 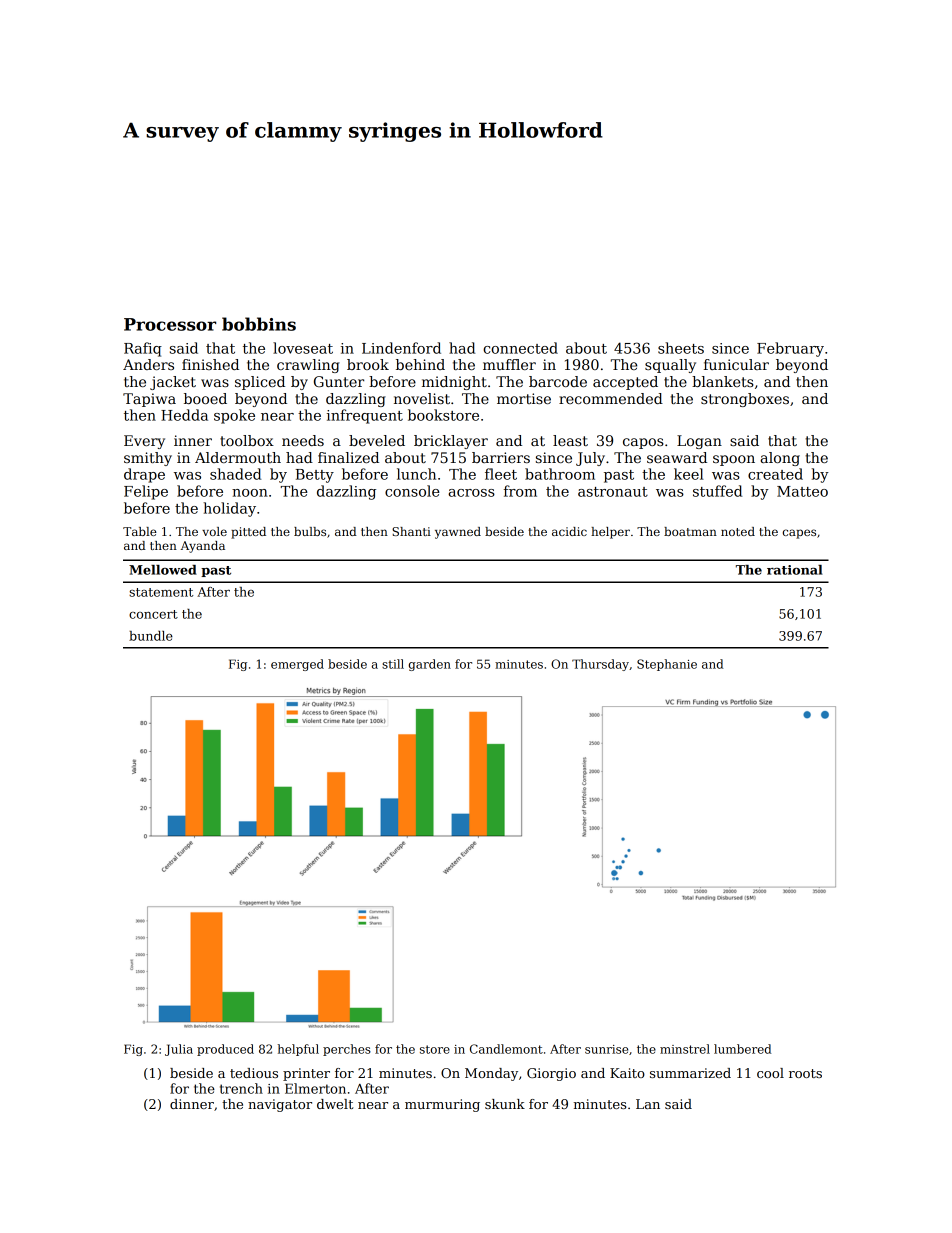 What do you see at coordinates (667, 665) in the screenshot?
I see `Stephanie` at bounding box center [667, 665].
